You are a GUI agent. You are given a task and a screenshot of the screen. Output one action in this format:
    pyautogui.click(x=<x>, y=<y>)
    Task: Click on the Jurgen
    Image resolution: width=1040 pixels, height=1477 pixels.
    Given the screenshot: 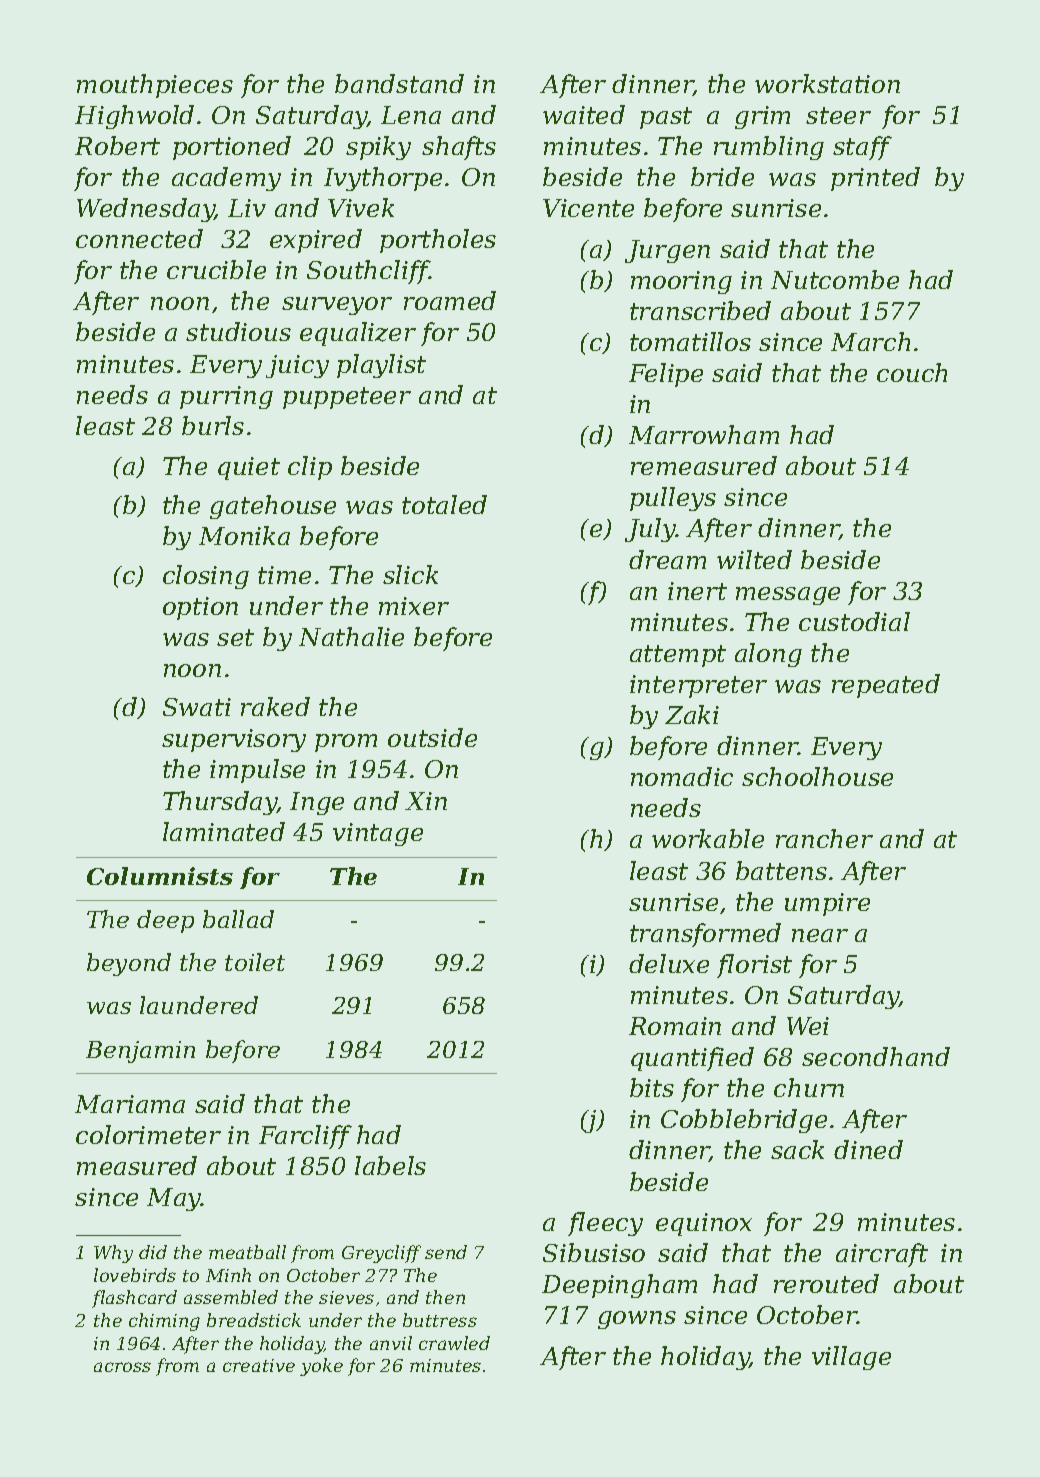 What is the action you would take?
    pyautogui.click(x=667, y=251)
